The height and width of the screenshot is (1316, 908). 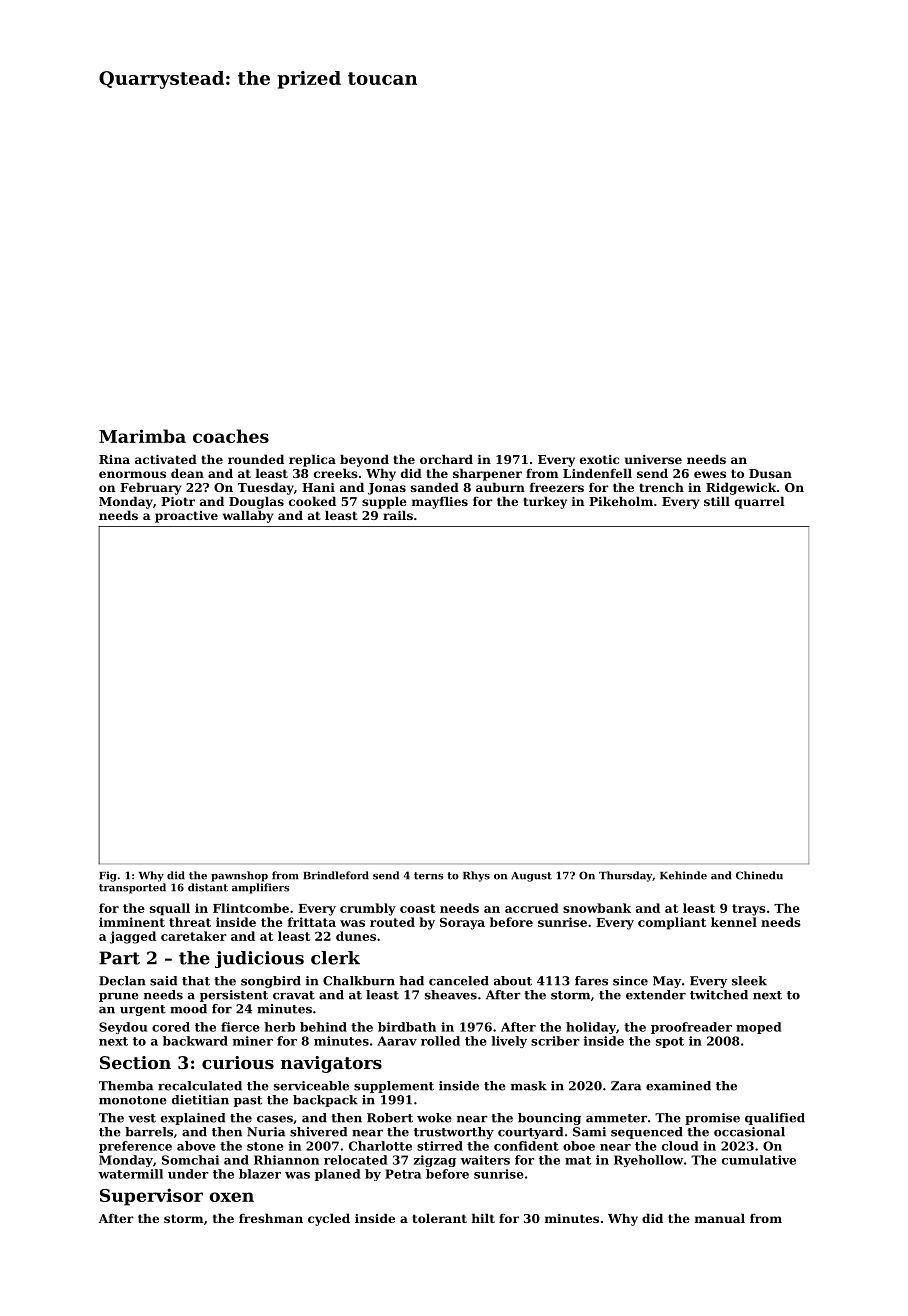 What do you see at coordinates (625, 876) in the screenshot?
I see `Thursday` at bounding box center [625, 876].
